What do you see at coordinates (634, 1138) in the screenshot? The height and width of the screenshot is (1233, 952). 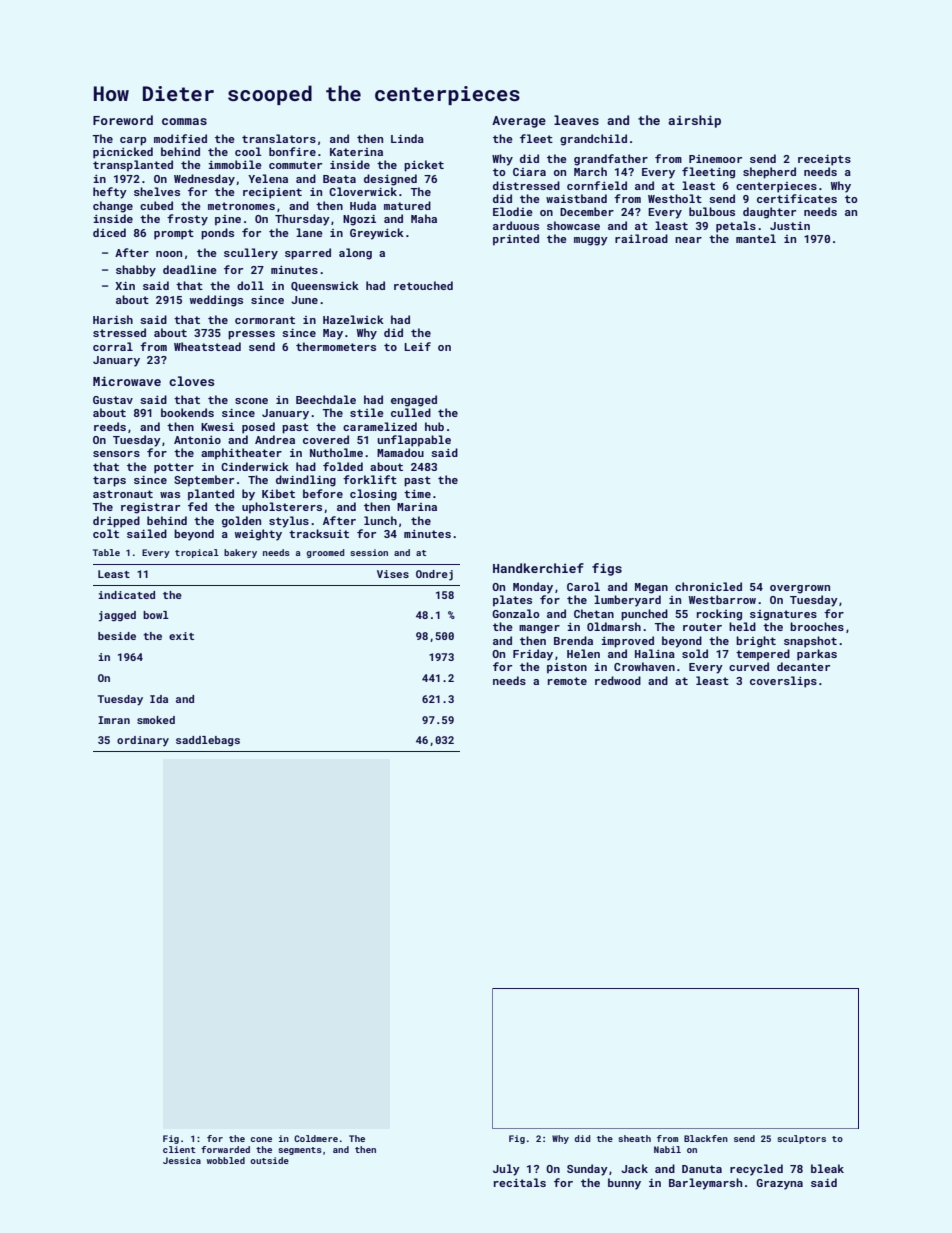 I see `sheath` at bounding box center [634, 1138].
